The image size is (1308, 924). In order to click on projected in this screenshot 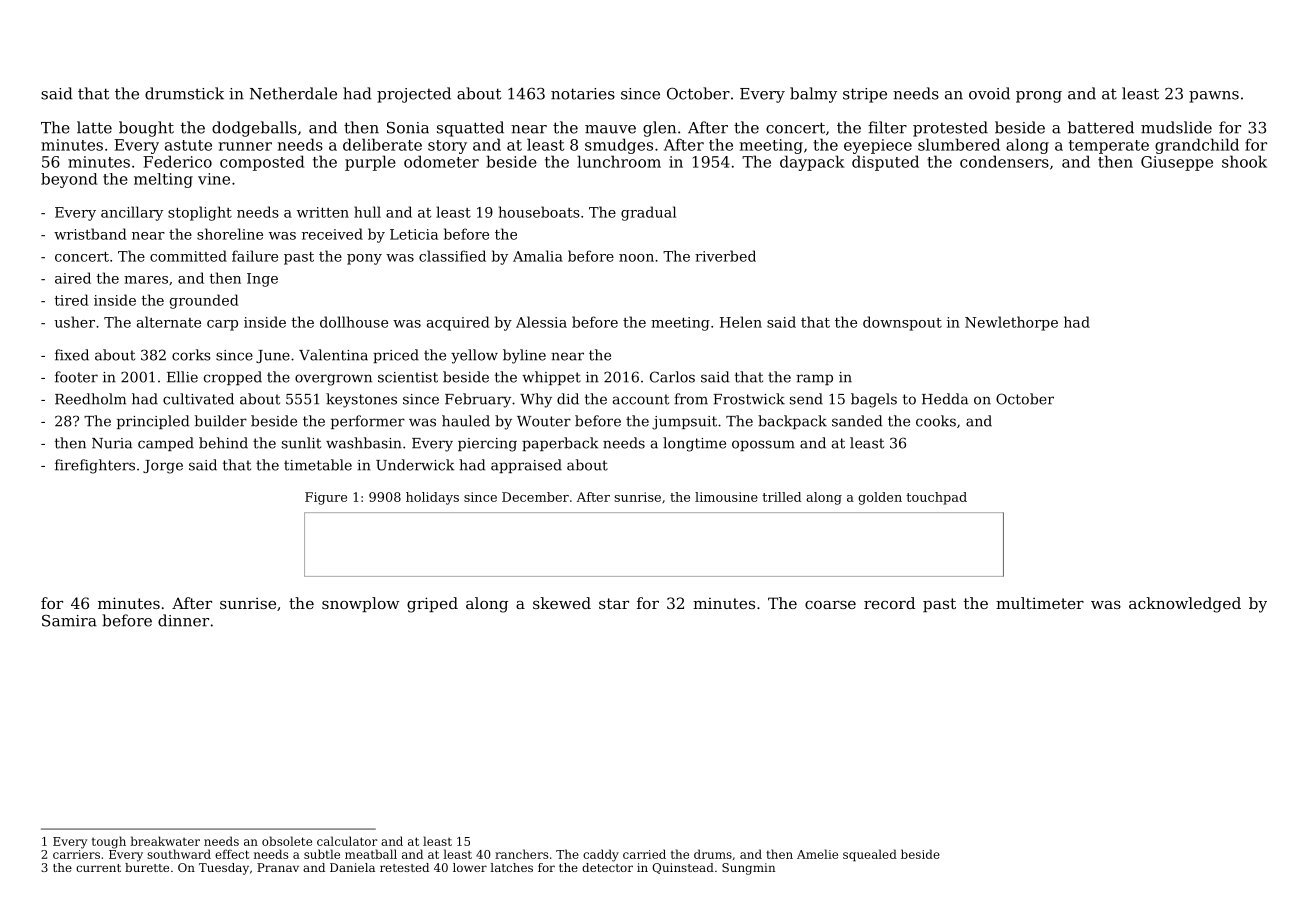, I will do `click(414, 95)`.
